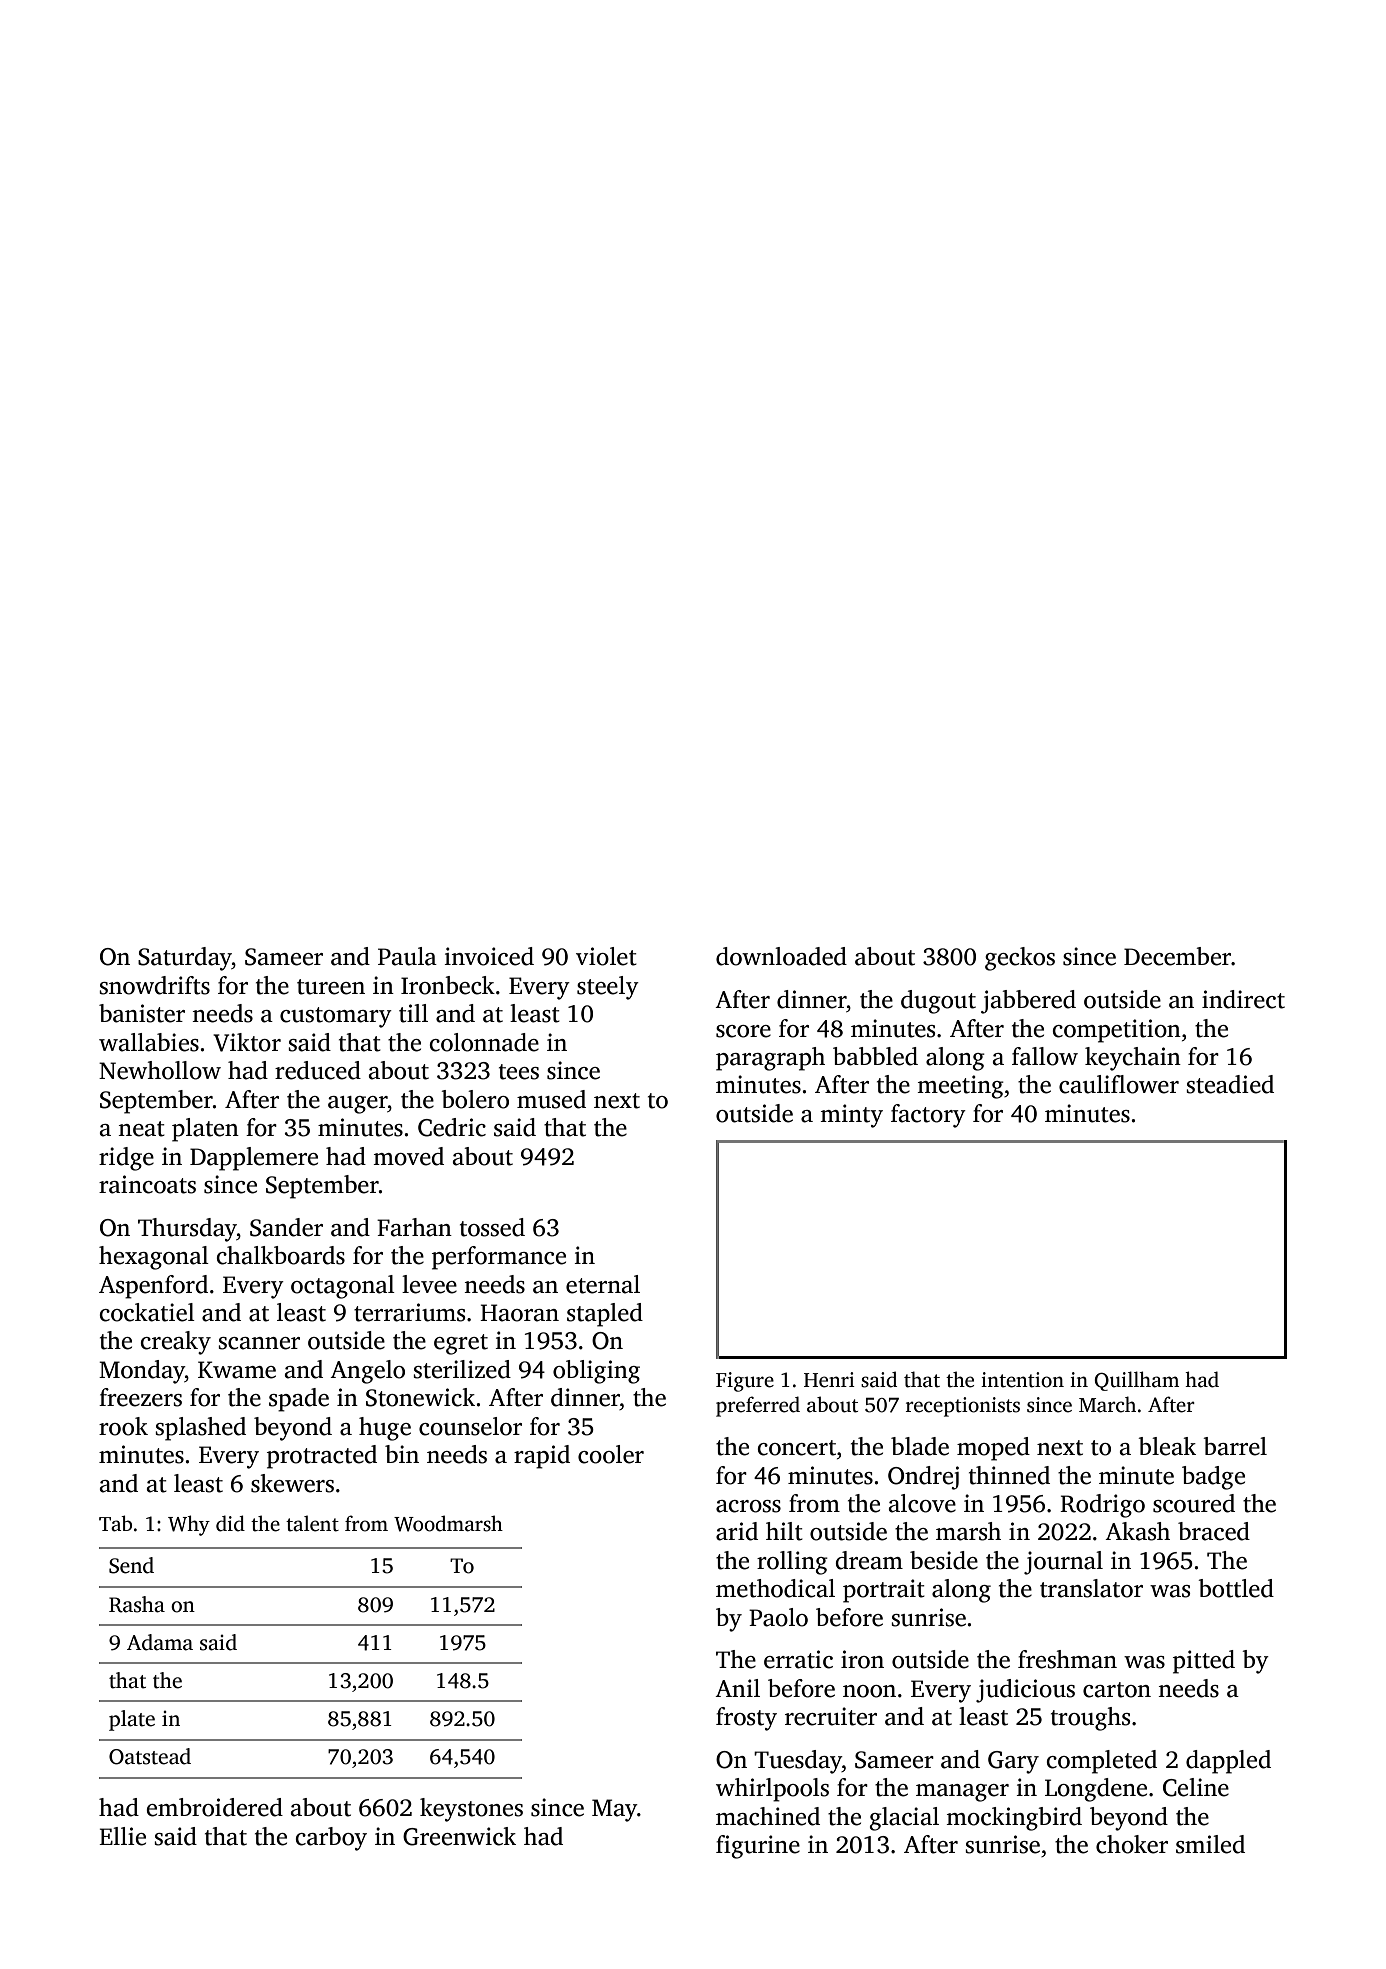  What do you see at coordinates (829, 1380) in the page?
I see `Henri` at bounding box center [829, 1380].
